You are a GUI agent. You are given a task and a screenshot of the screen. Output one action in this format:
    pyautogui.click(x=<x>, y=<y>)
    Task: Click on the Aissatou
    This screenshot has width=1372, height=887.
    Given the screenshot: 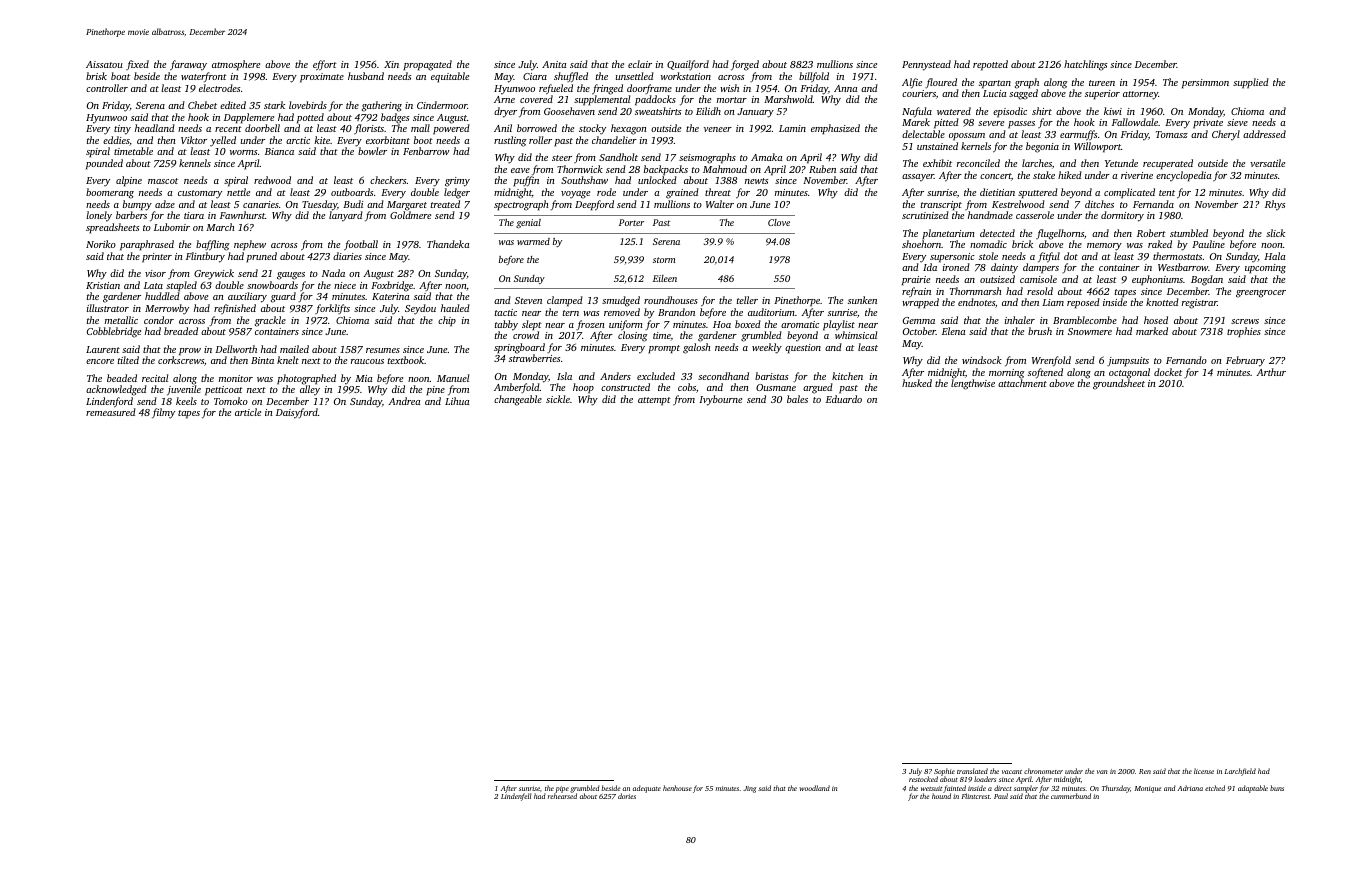 What is the action you would take?
    pyautogui.click(x=104, y=64)
